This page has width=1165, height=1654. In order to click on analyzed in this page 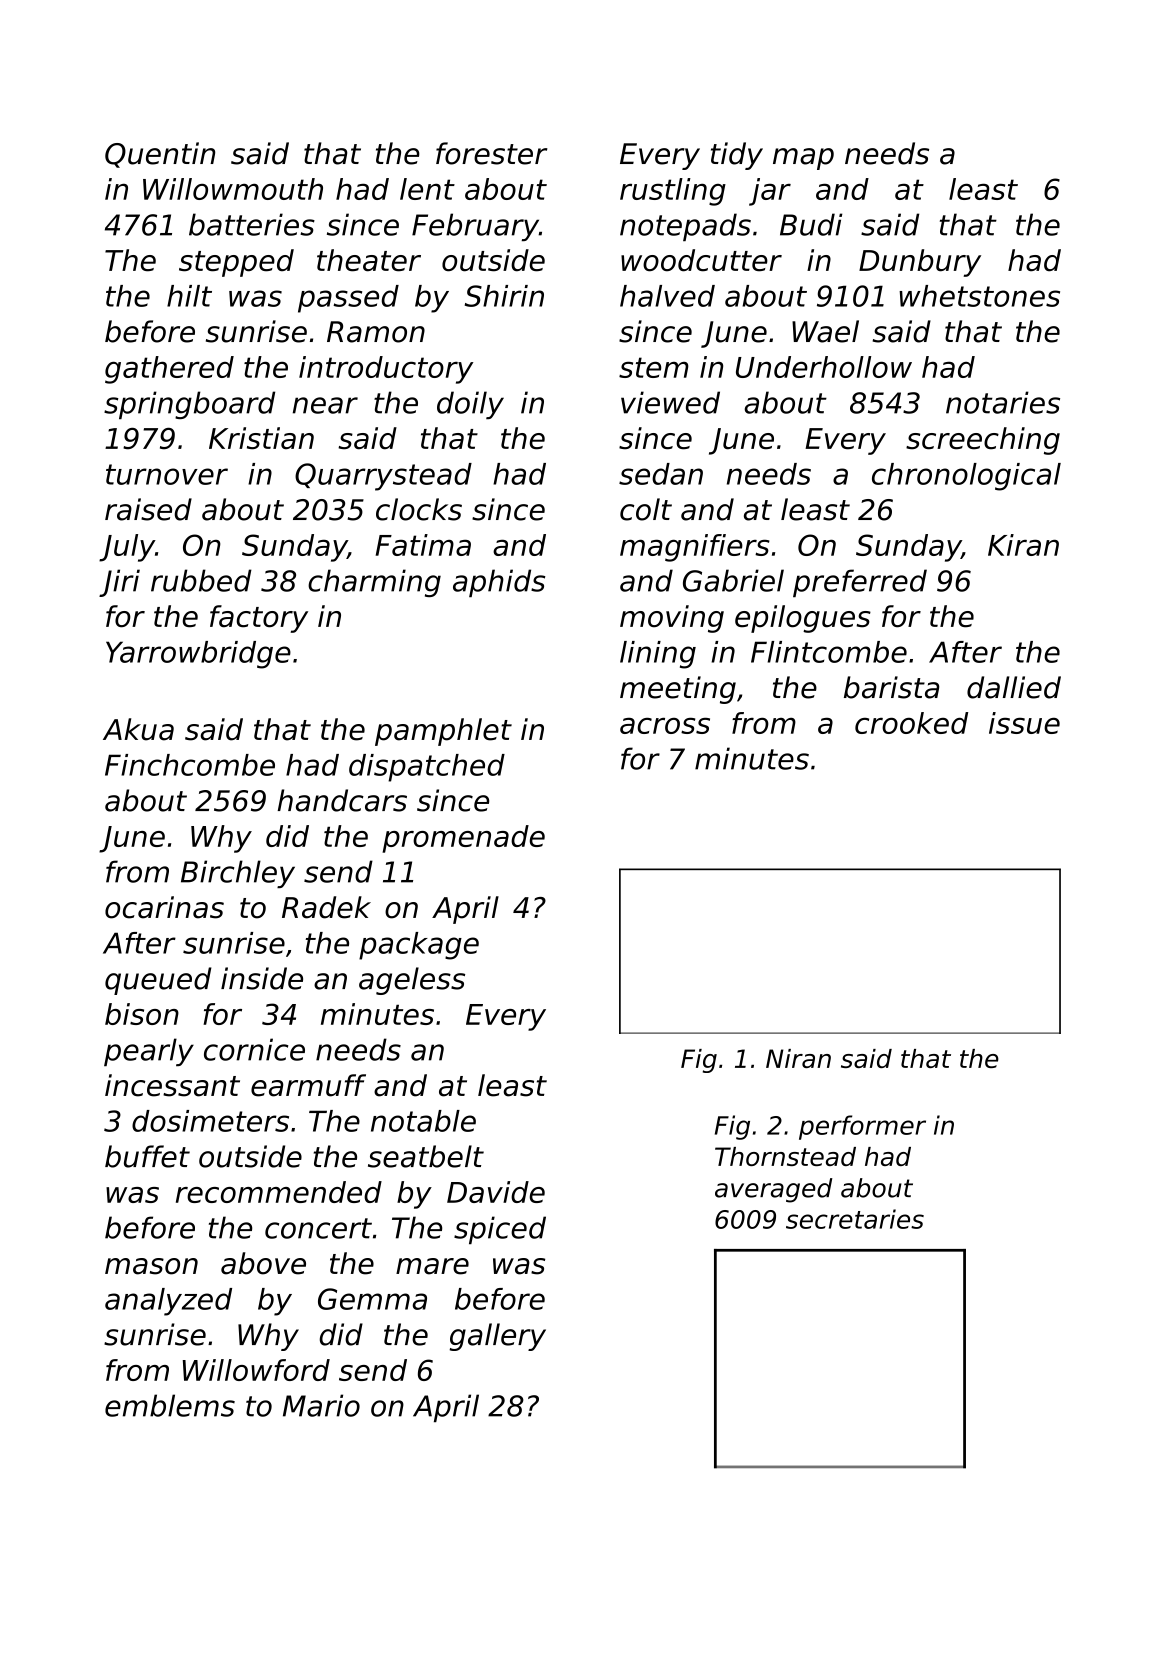, I will do `click(168, 1302)`.
